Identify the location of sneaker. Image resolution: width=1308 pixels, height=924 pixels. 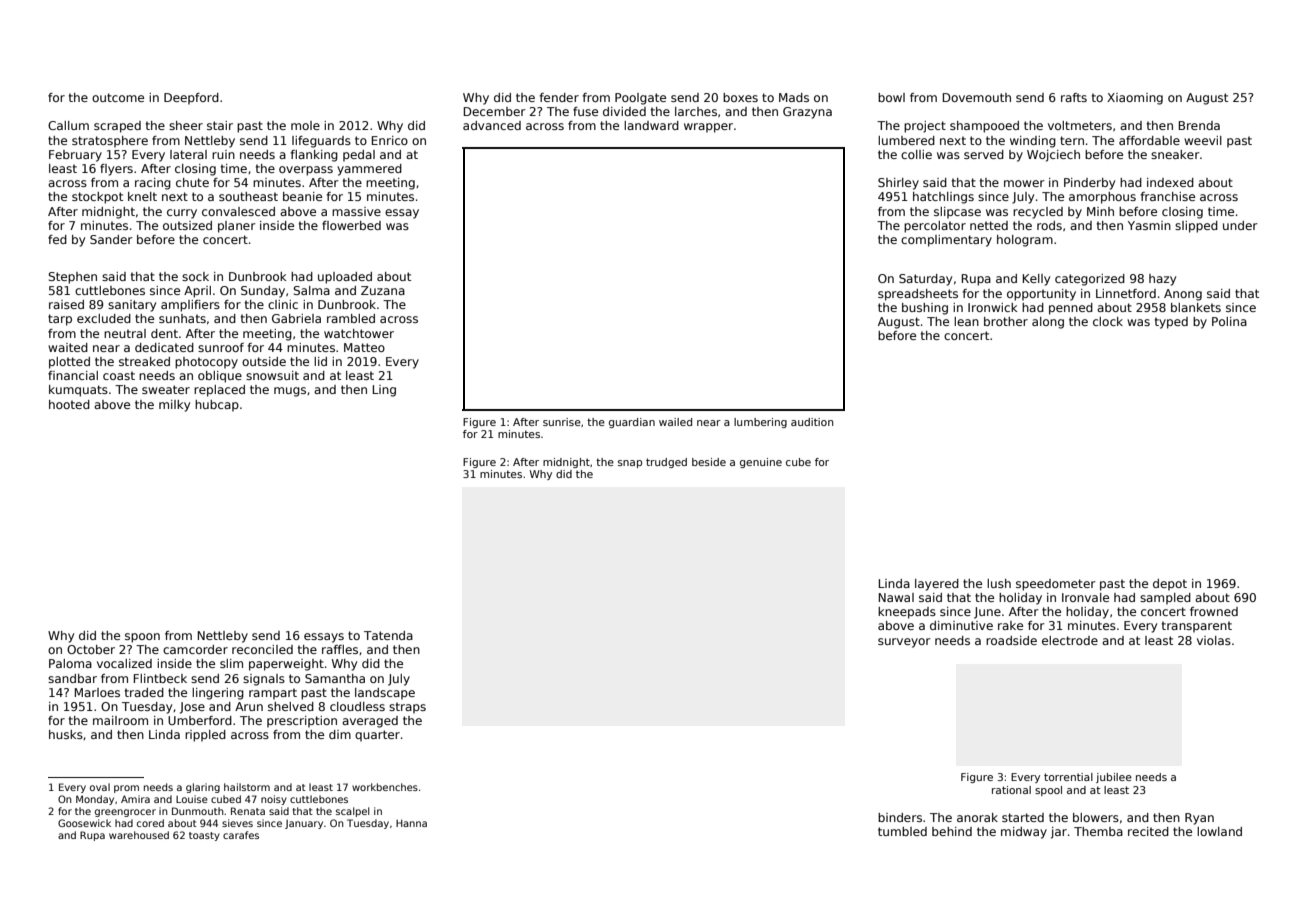
(1175, 154).
